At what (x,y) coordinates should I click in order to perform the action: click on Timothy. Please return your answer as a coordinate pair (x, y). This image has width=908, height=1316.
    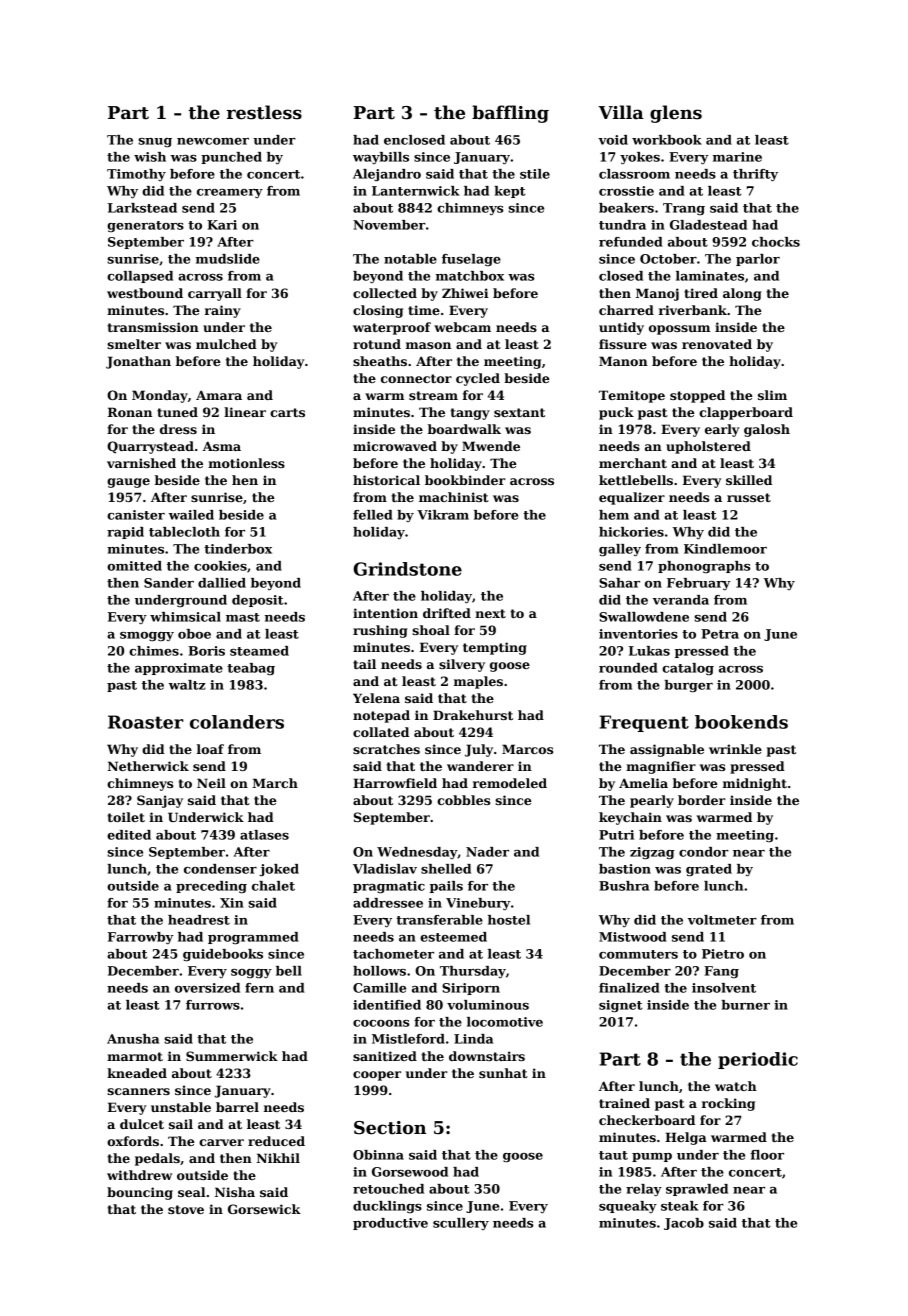
    Looking at the image, I should click on (136, 175).
